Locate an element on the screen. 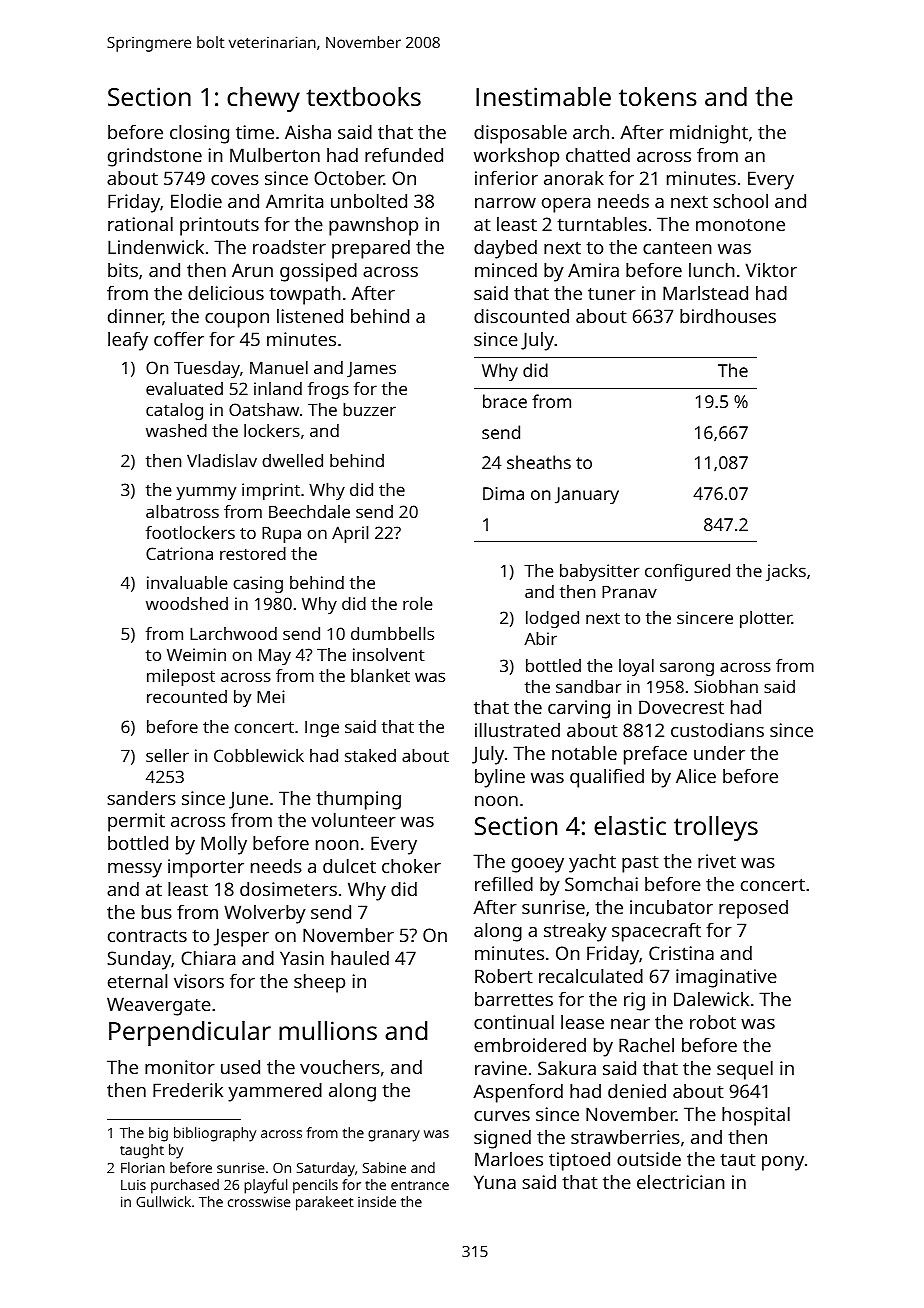 The width and height of the screenshot is (924, 1308). Gullwick is located at coordinates (163, 1201).
